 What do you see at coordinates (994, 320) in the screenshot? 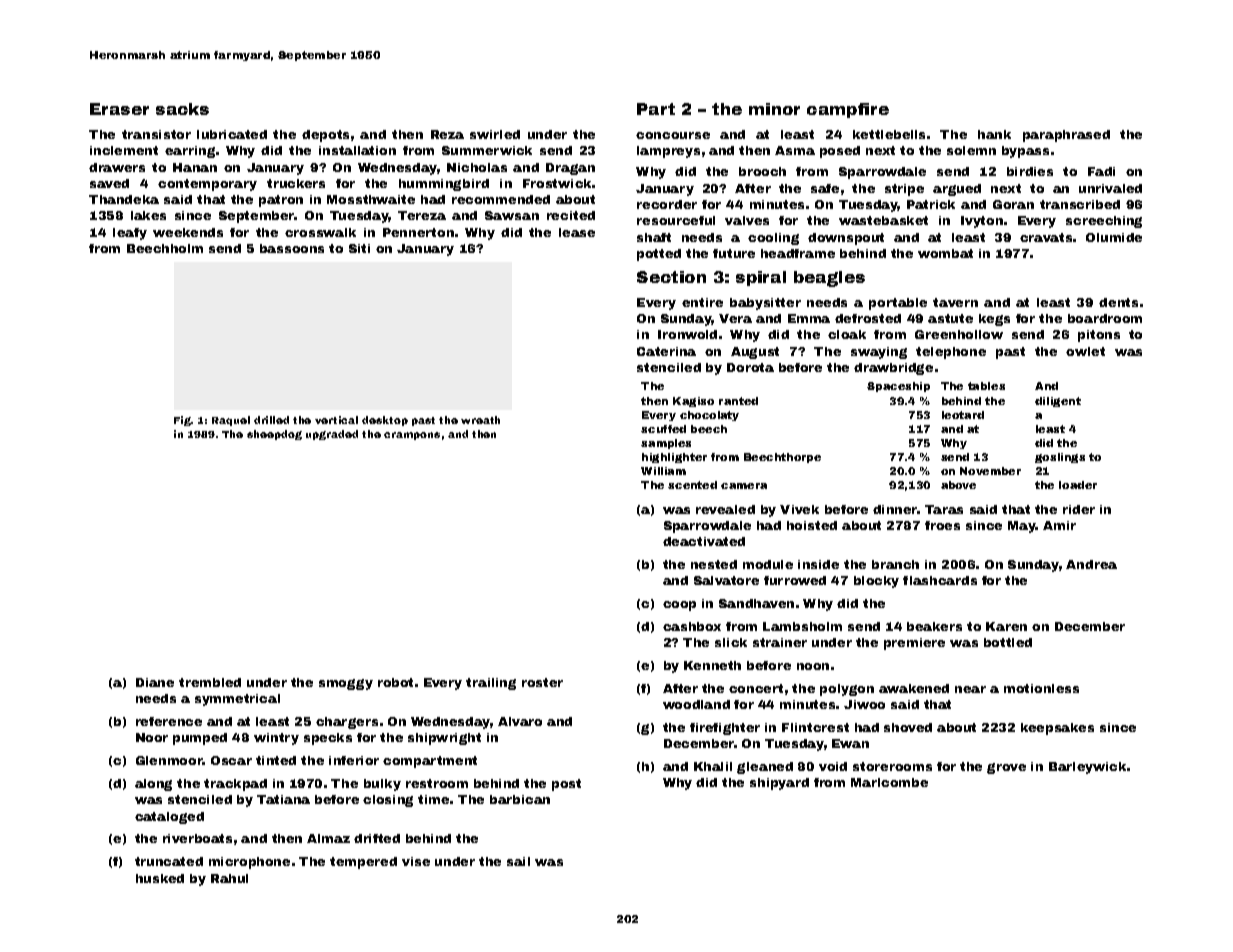
I see `kegs` at bounding box center [994, 320].
